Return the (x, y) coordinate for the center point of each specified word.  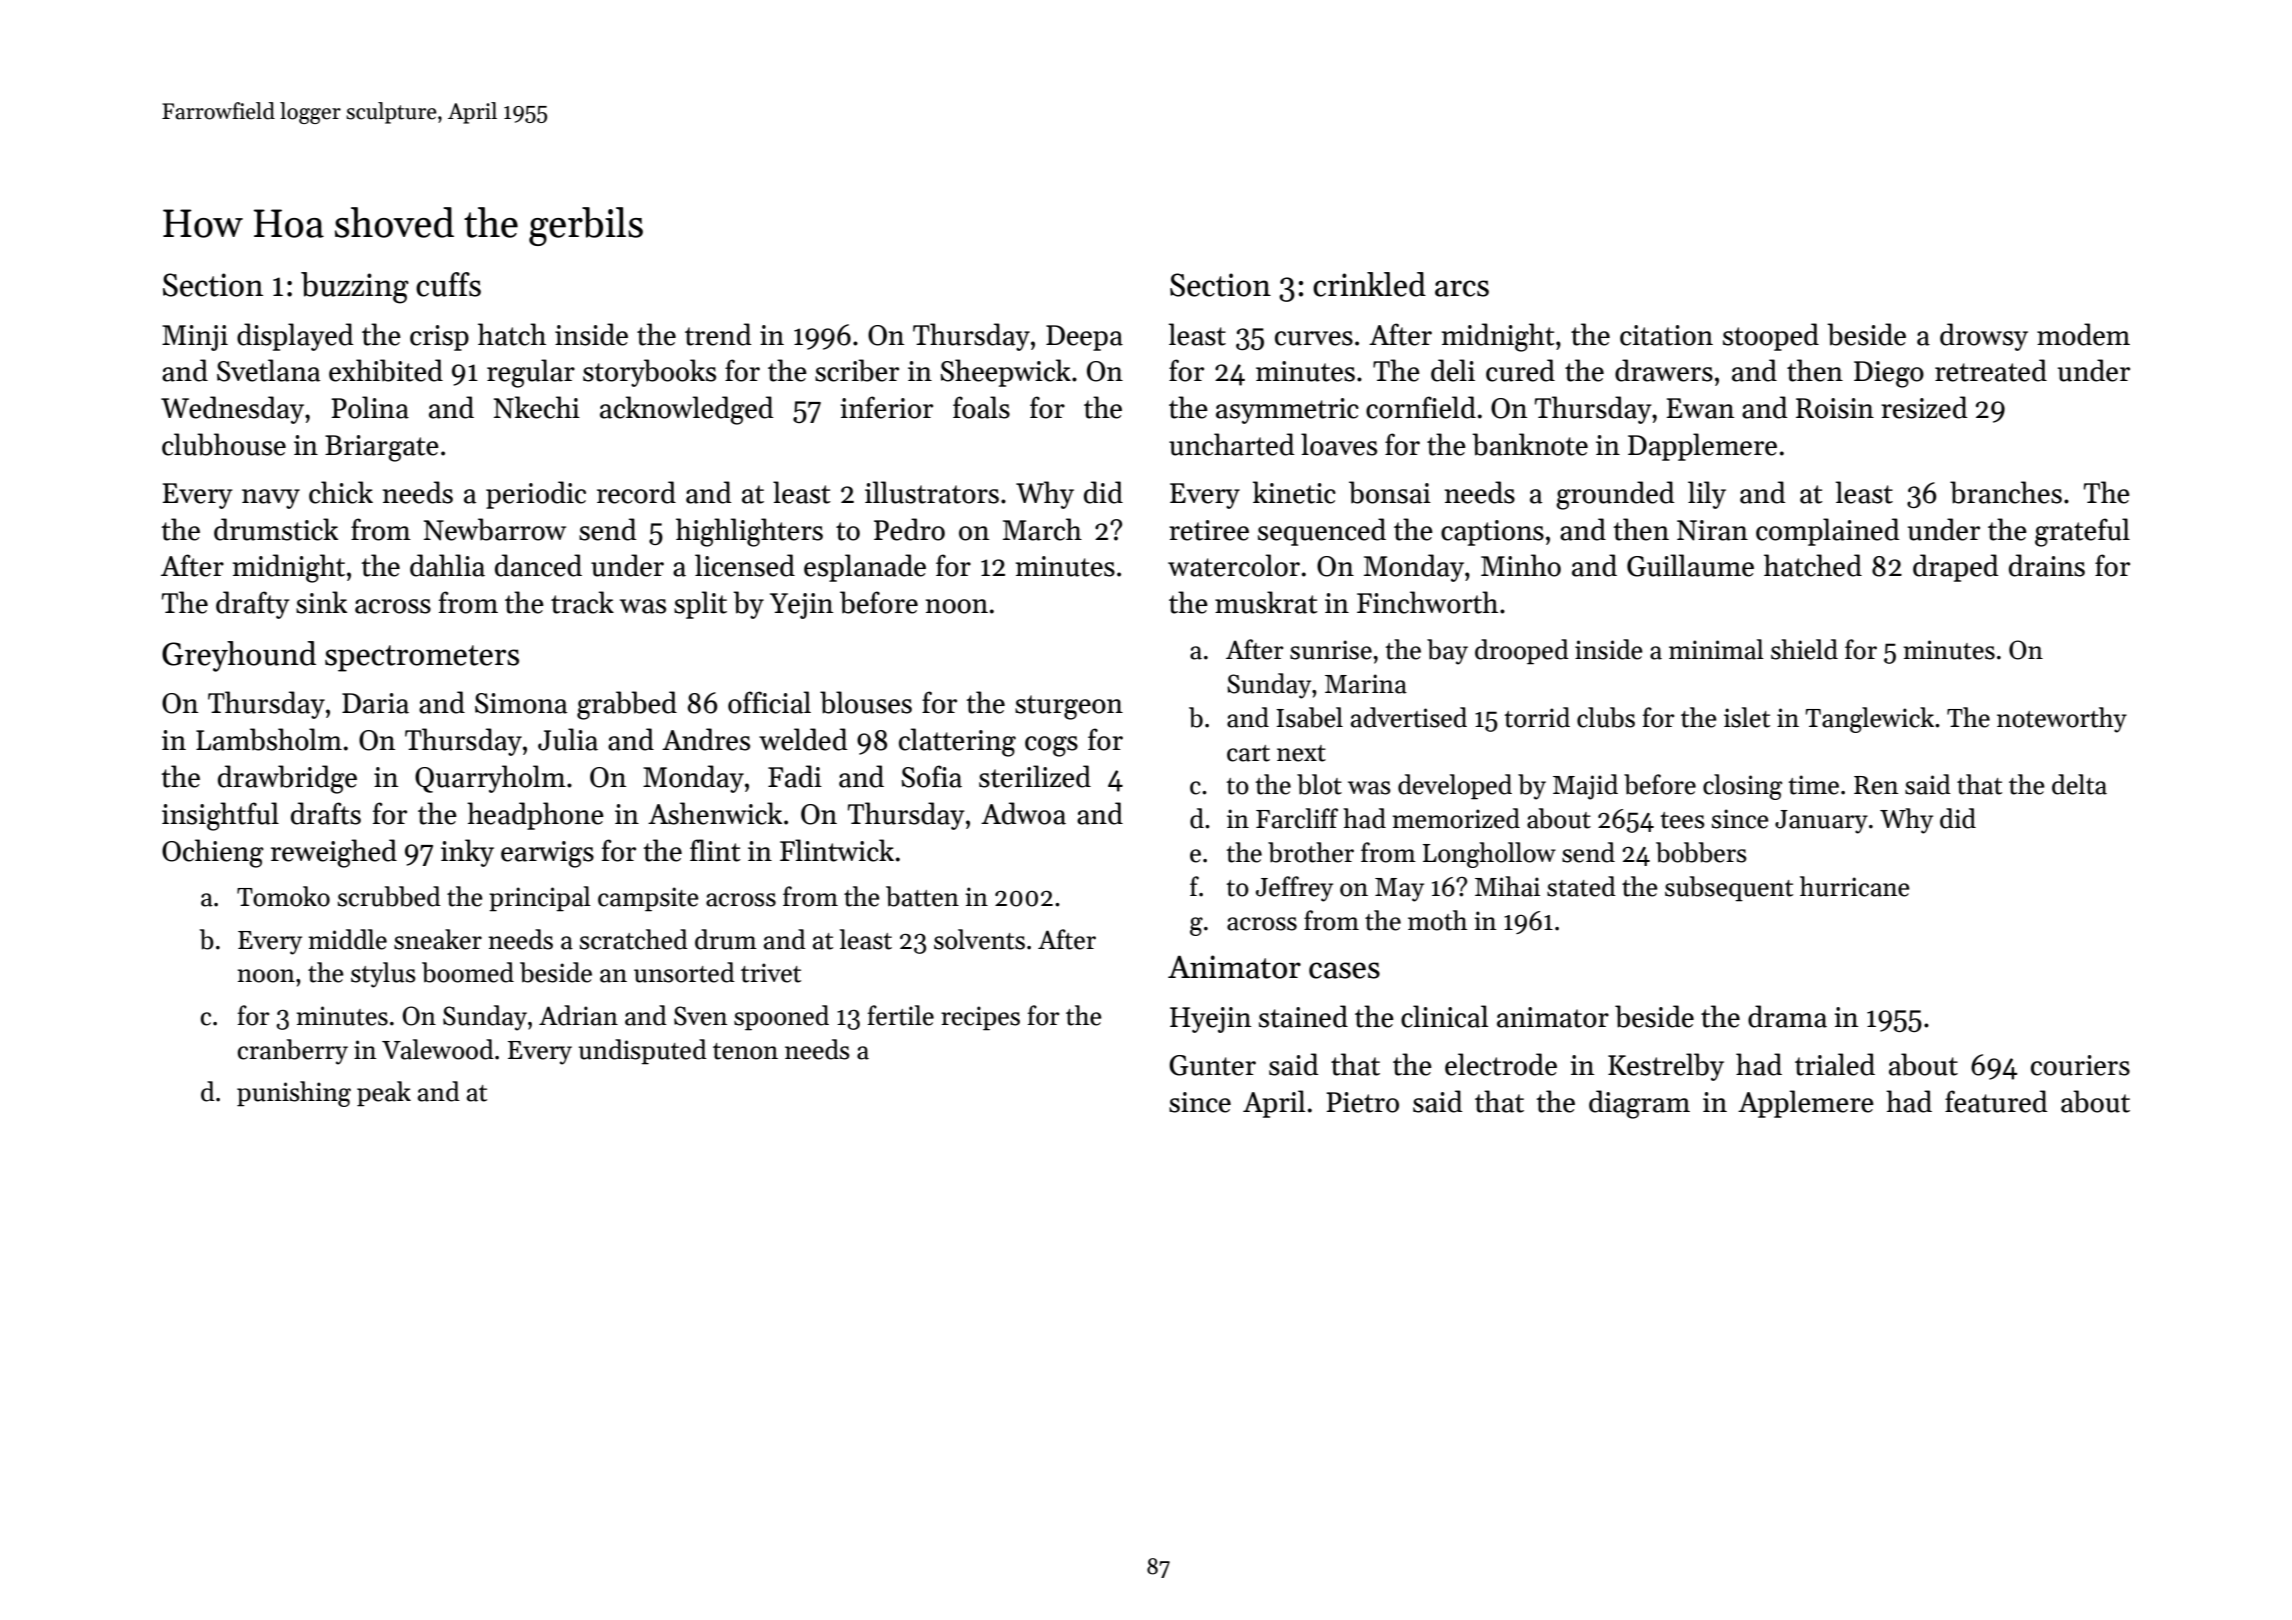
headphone (535, 816)
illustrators (932, 492)
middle (347, 939)
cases (1344, 970)
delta (2079, 784)
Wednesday (232, 410)
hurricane (1855, 886)
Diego (1889, 374)
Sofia (932, 776)
